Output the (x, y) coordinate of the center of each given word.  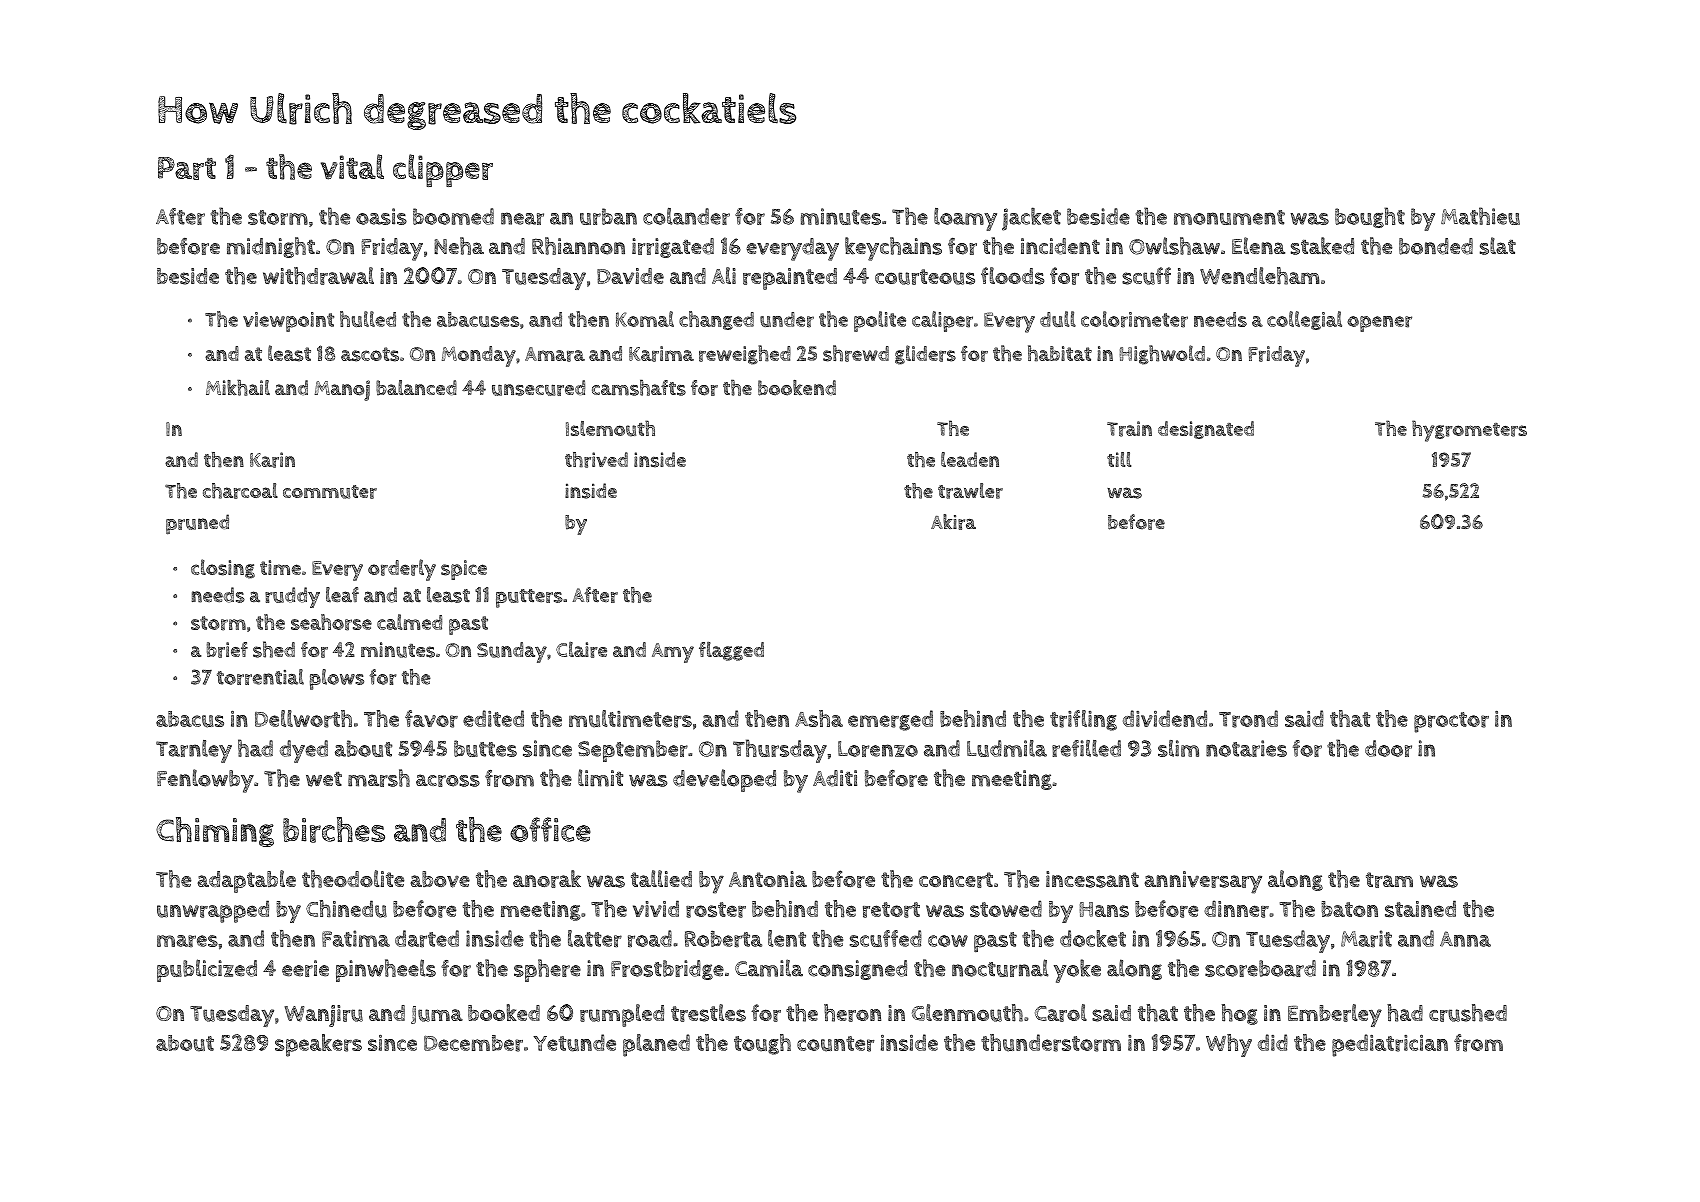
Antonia (768, 879)
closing (223, 569)
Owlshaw (1174, 246)
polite (880, 321)
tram (1389, 880)
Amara (555, 354)
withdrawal (318, 276)
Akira (953, 522)
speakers (318, 1045)
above (440, 879)
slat (1498, 246)
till (1119, 459)
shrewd (856, 353)
